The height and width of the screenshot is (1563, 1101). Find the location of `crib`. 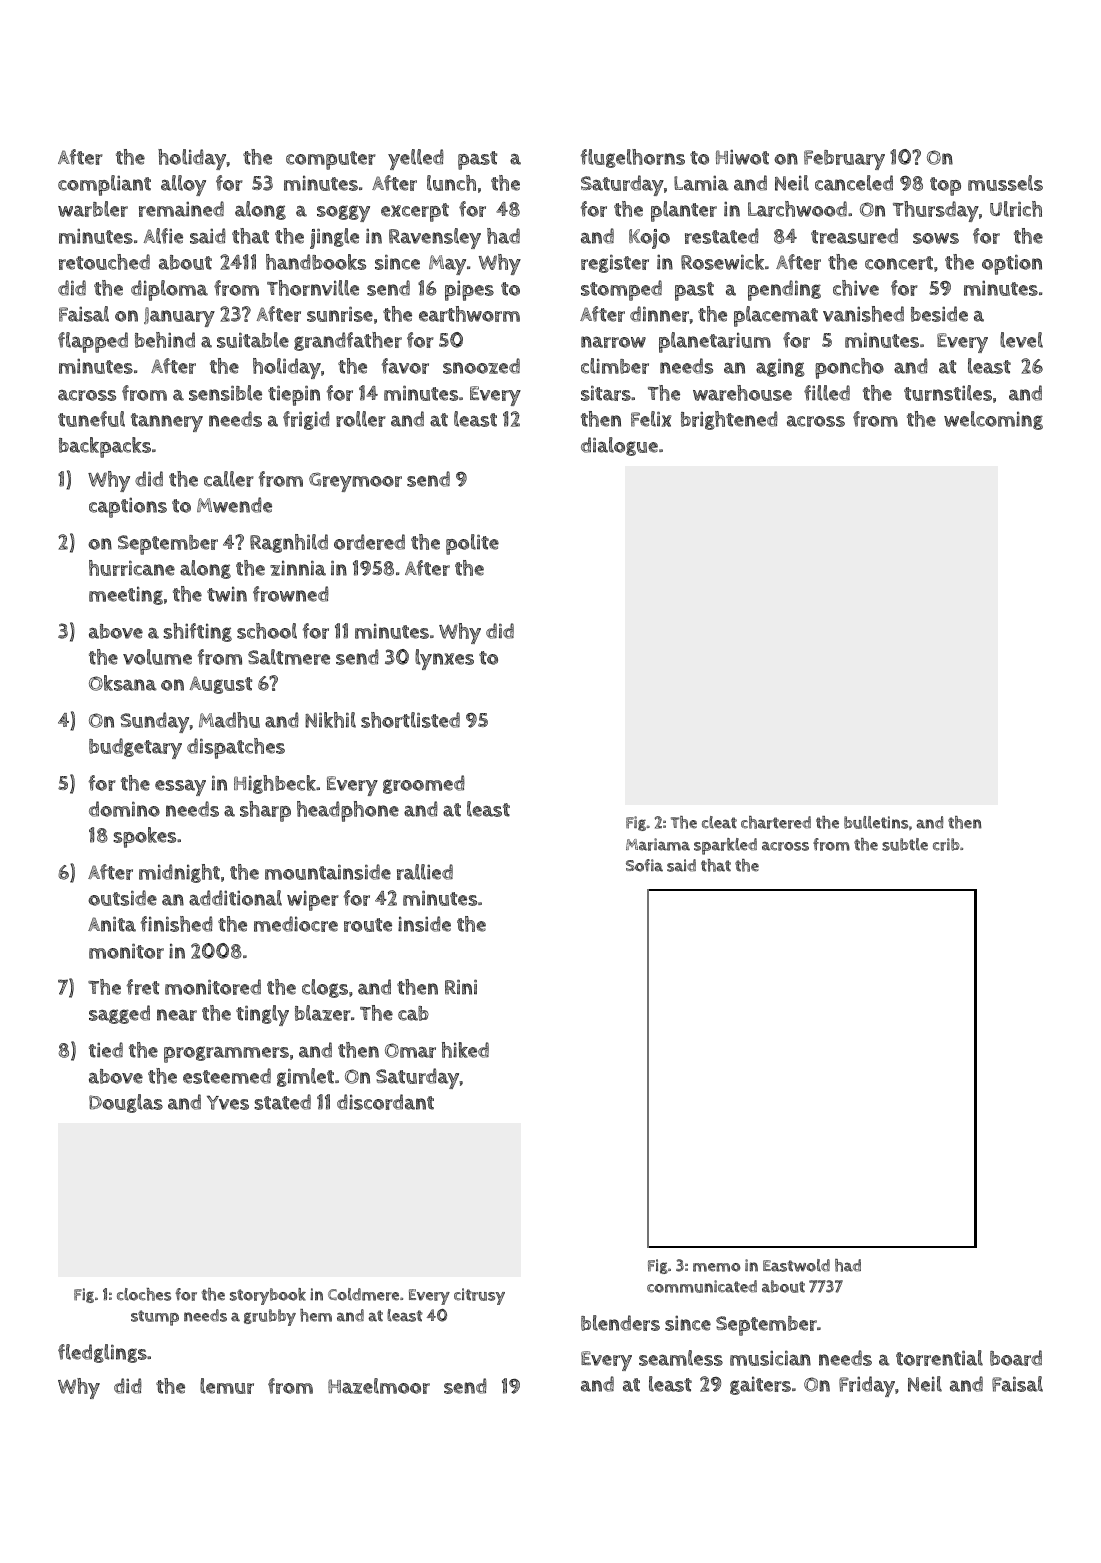

crib is located at coordinates (946, 844).
